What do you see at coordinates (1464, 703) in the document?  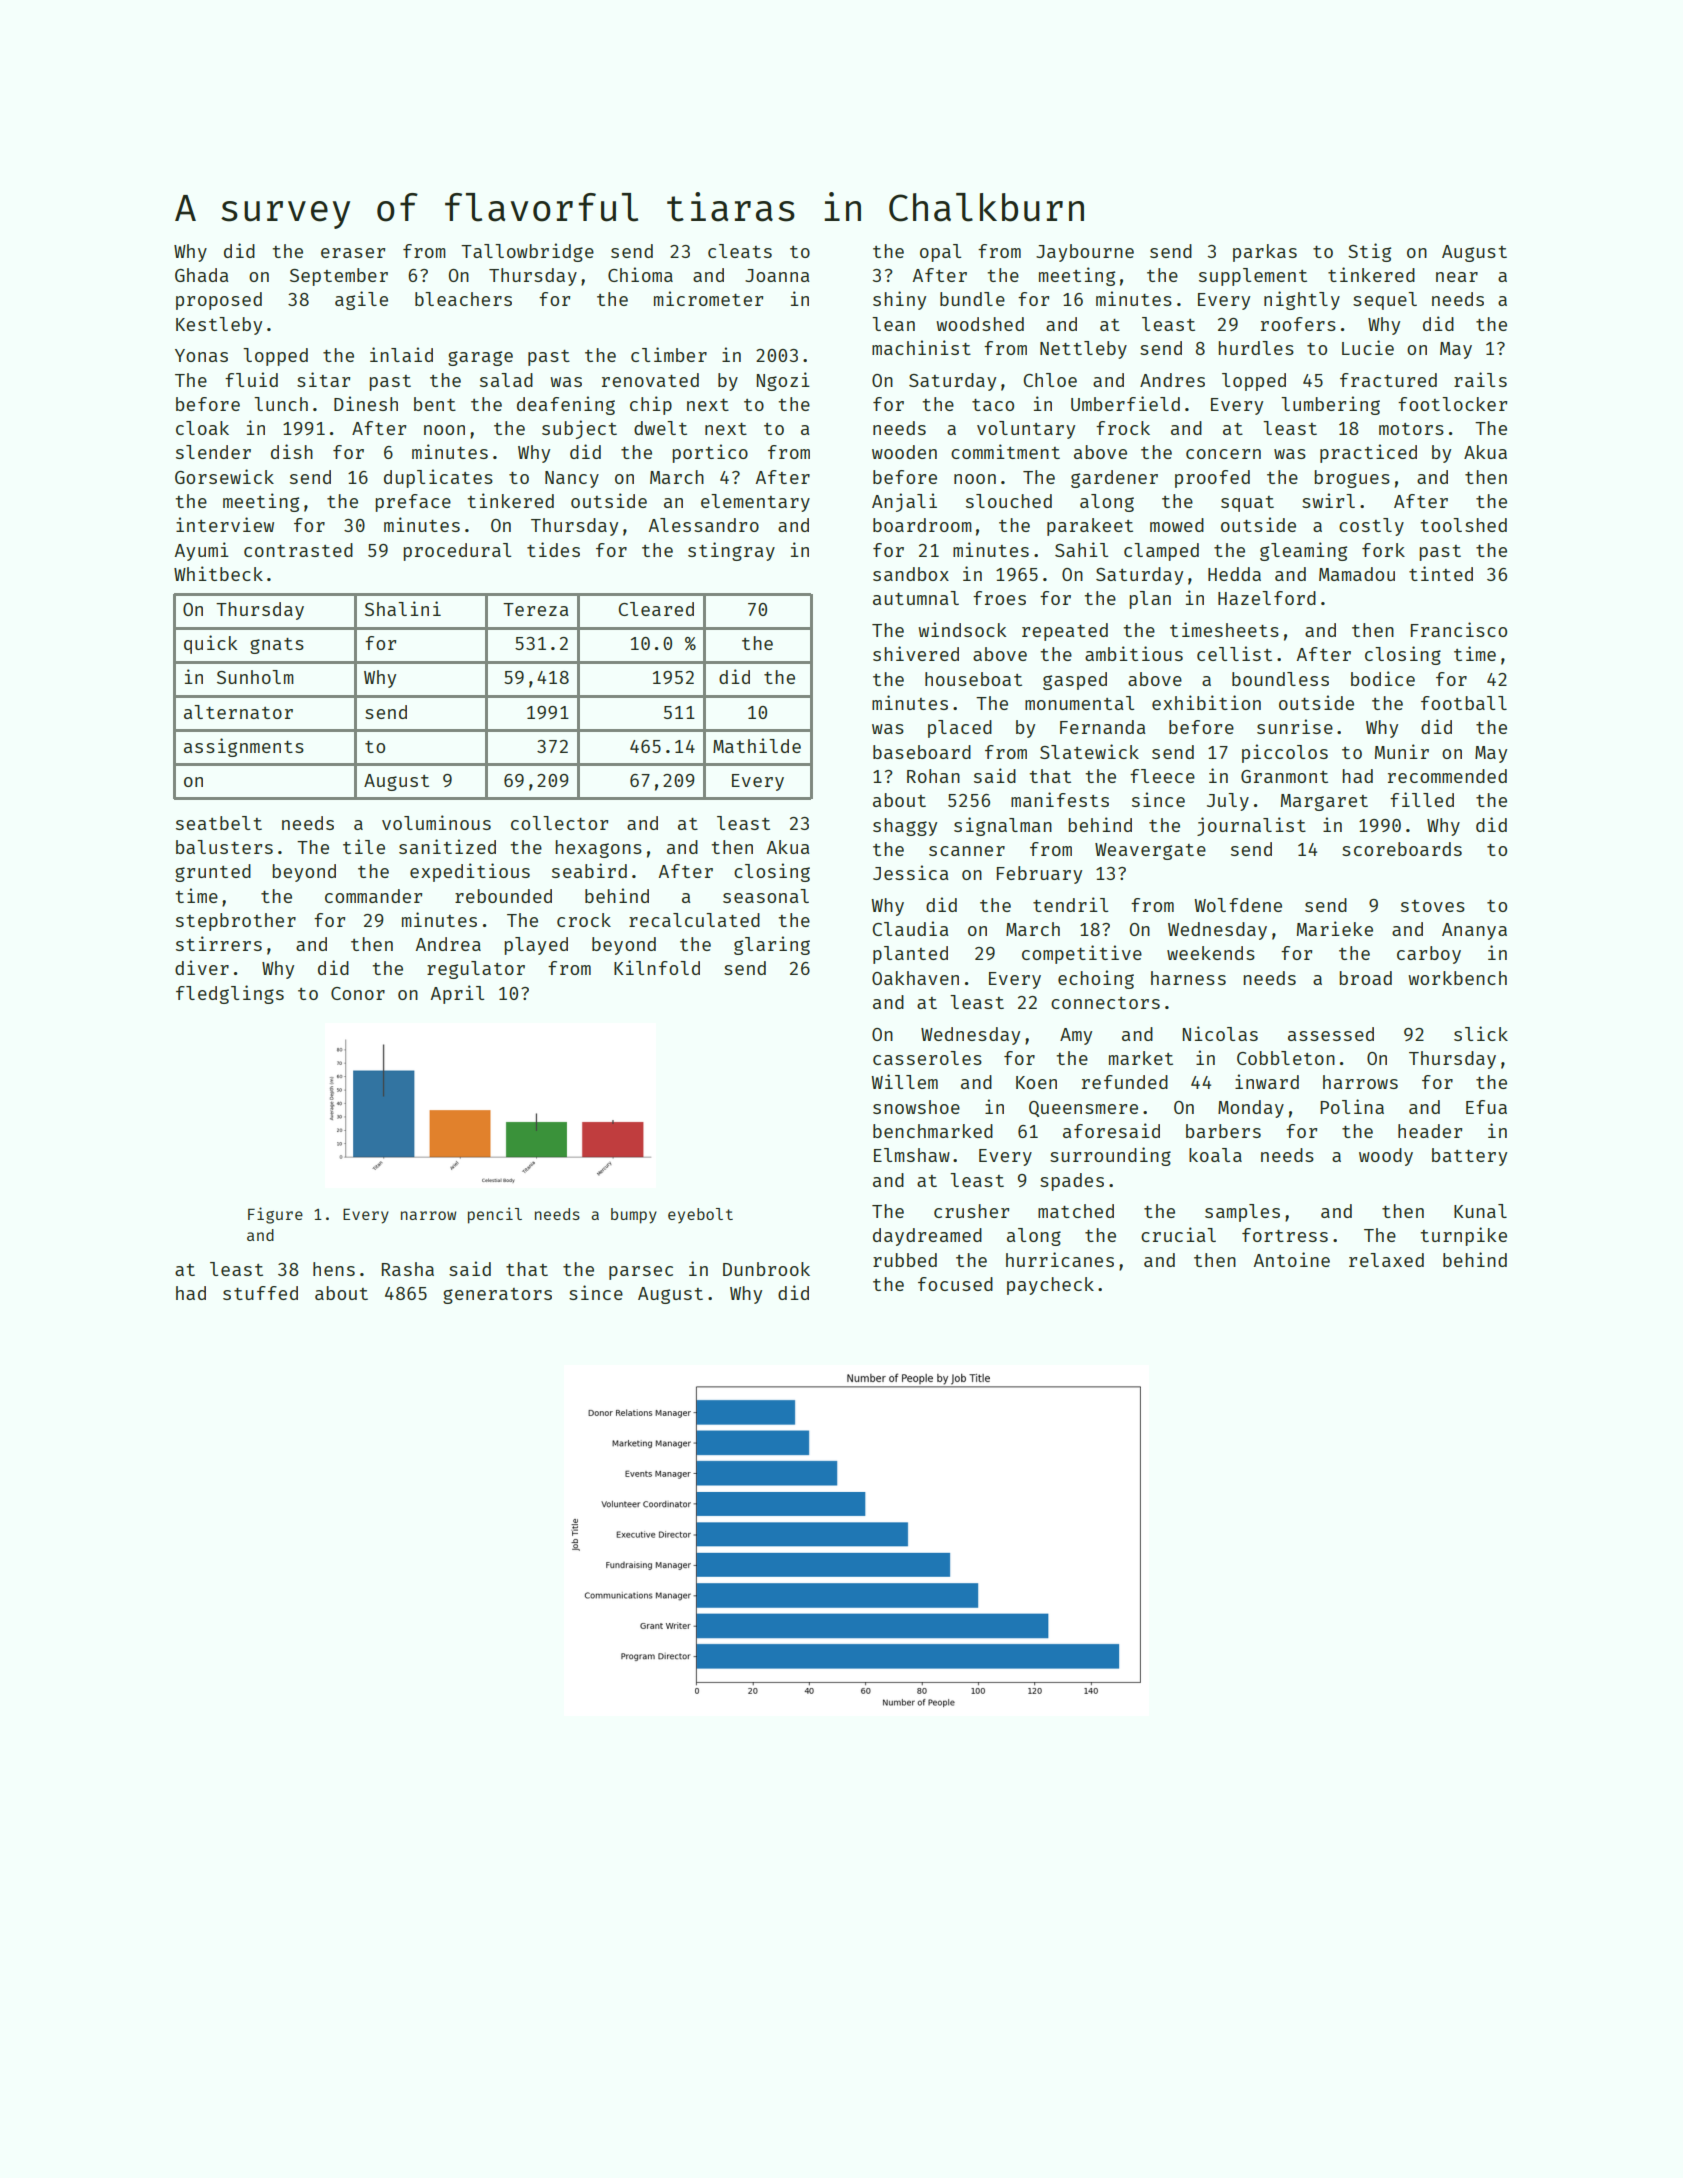 I see `football` at bounding box center [1464, 703].
